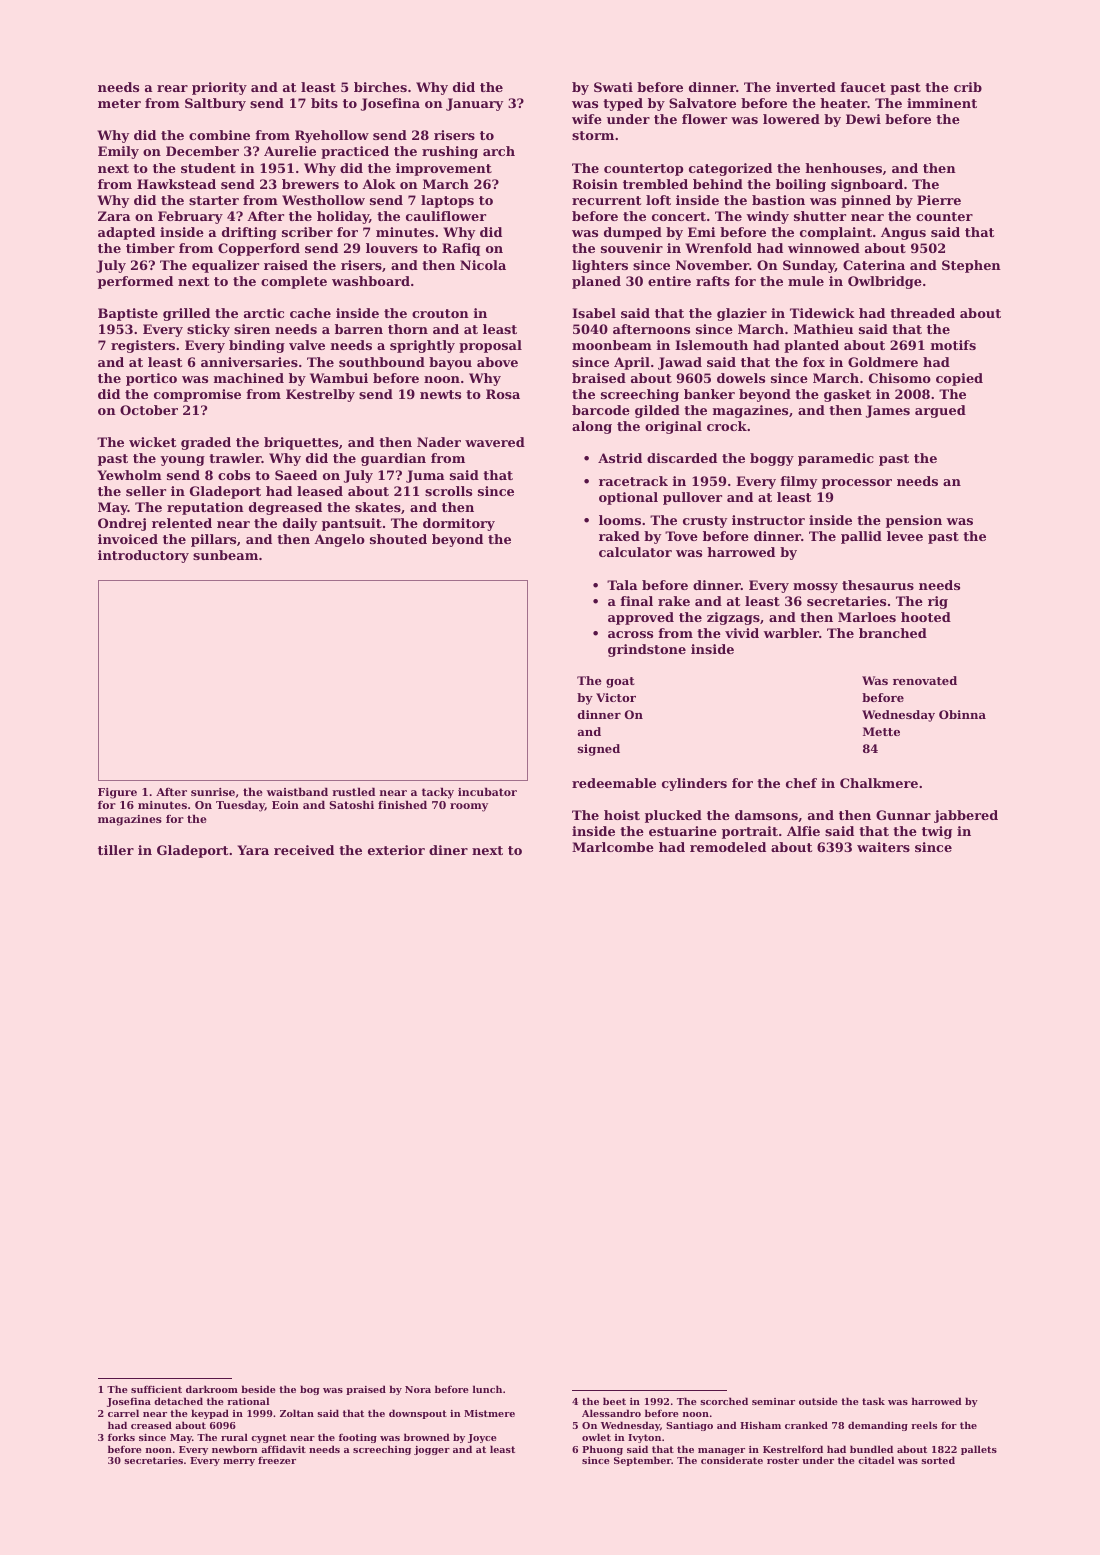  I want to click on Rosa, so click(503, 394).
